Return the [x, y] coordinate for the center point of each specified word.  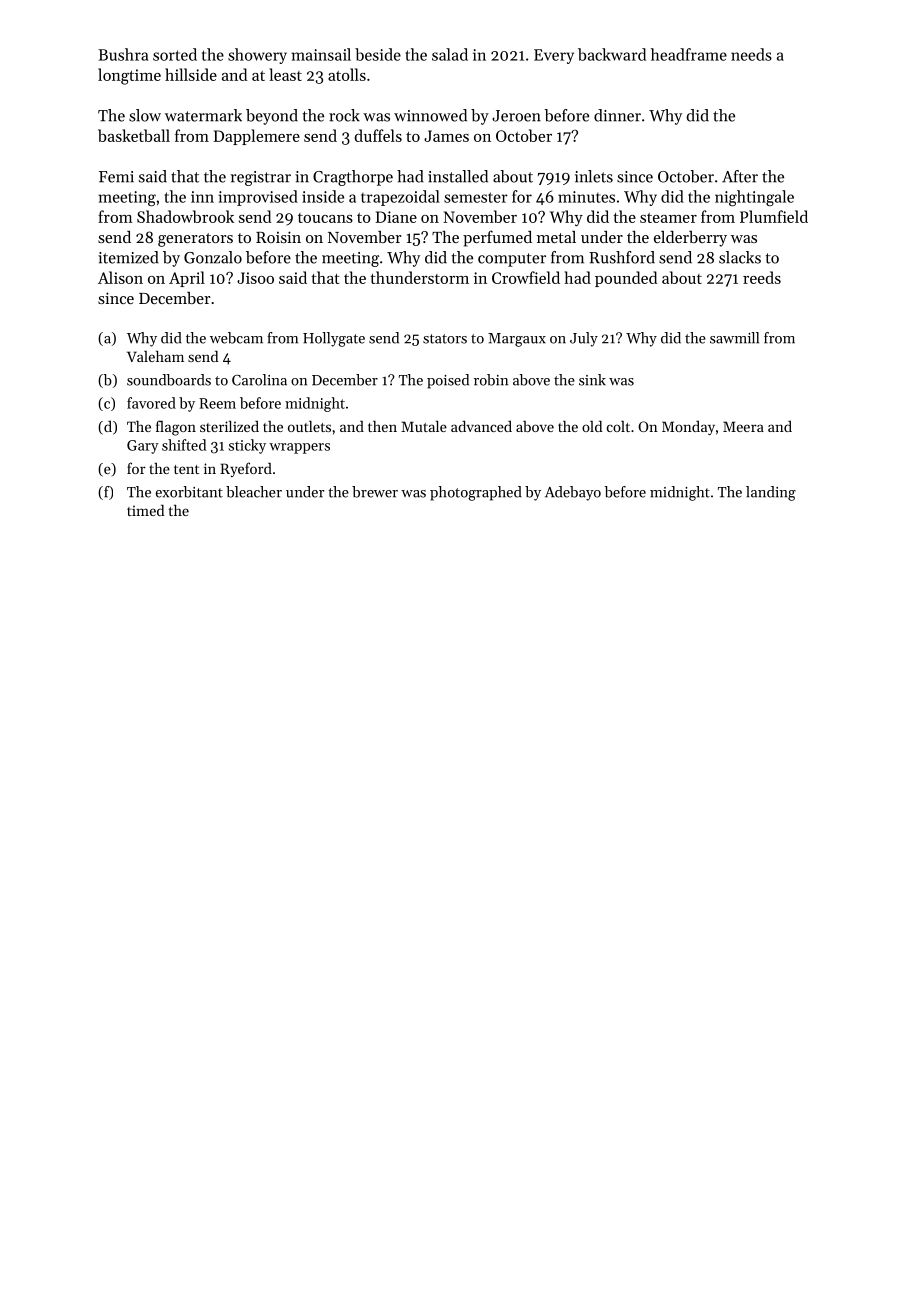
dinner [617, 115]
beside [378, 54]
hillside [191, 74]
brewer [375, 492]
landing [771, 493]
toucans [325, 218]
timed [146, 510]
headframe [689, 54]
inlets [594, 176]
